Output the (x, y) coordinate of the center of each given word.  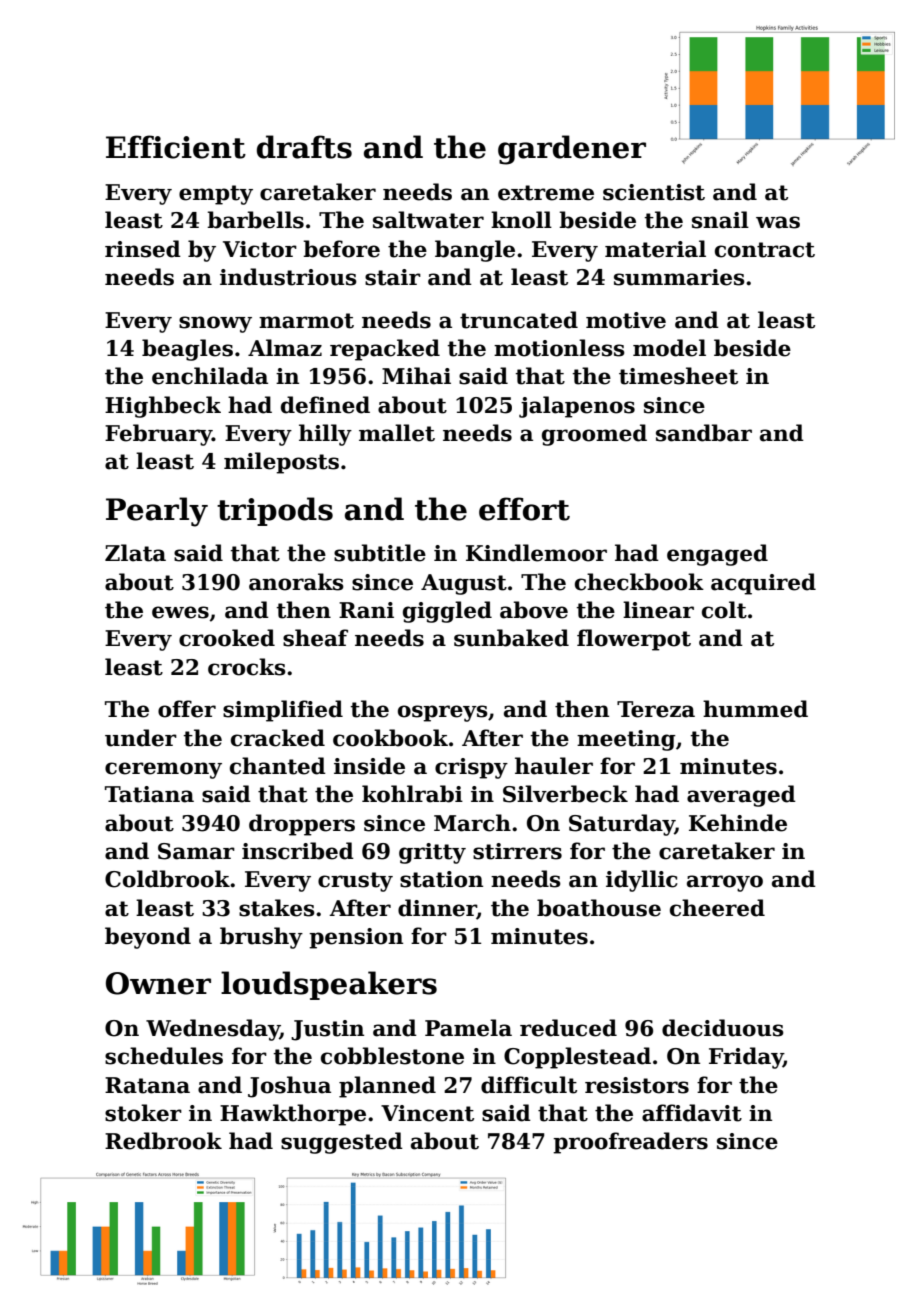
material (655, 249)
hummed (755, 709)
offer (187, 709)
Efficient (176, 147)
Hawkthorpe (293, 1115)
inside (369, 766)
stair (393, 277)
